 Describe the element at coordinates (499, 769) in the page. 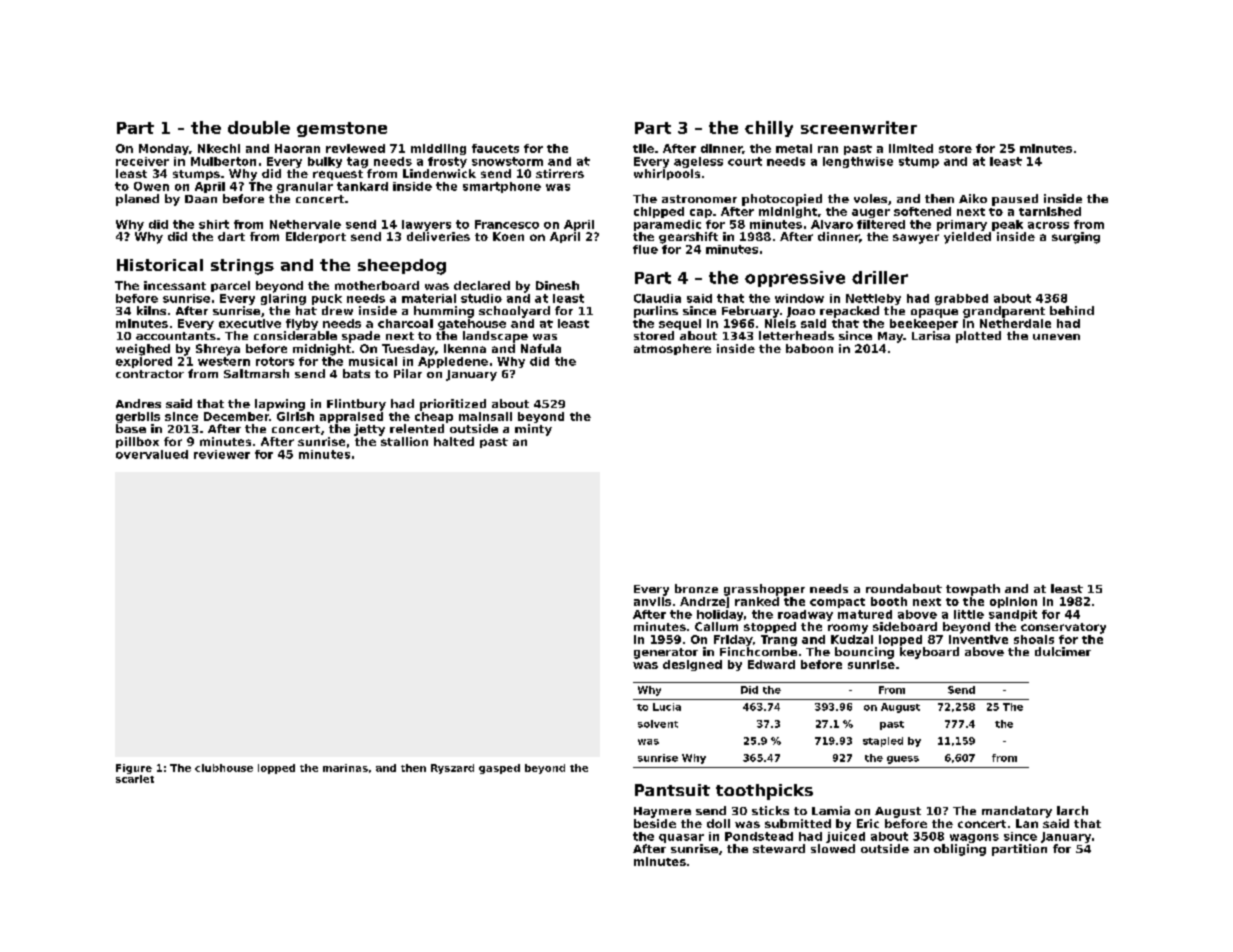

I see `gasped` at that location.
